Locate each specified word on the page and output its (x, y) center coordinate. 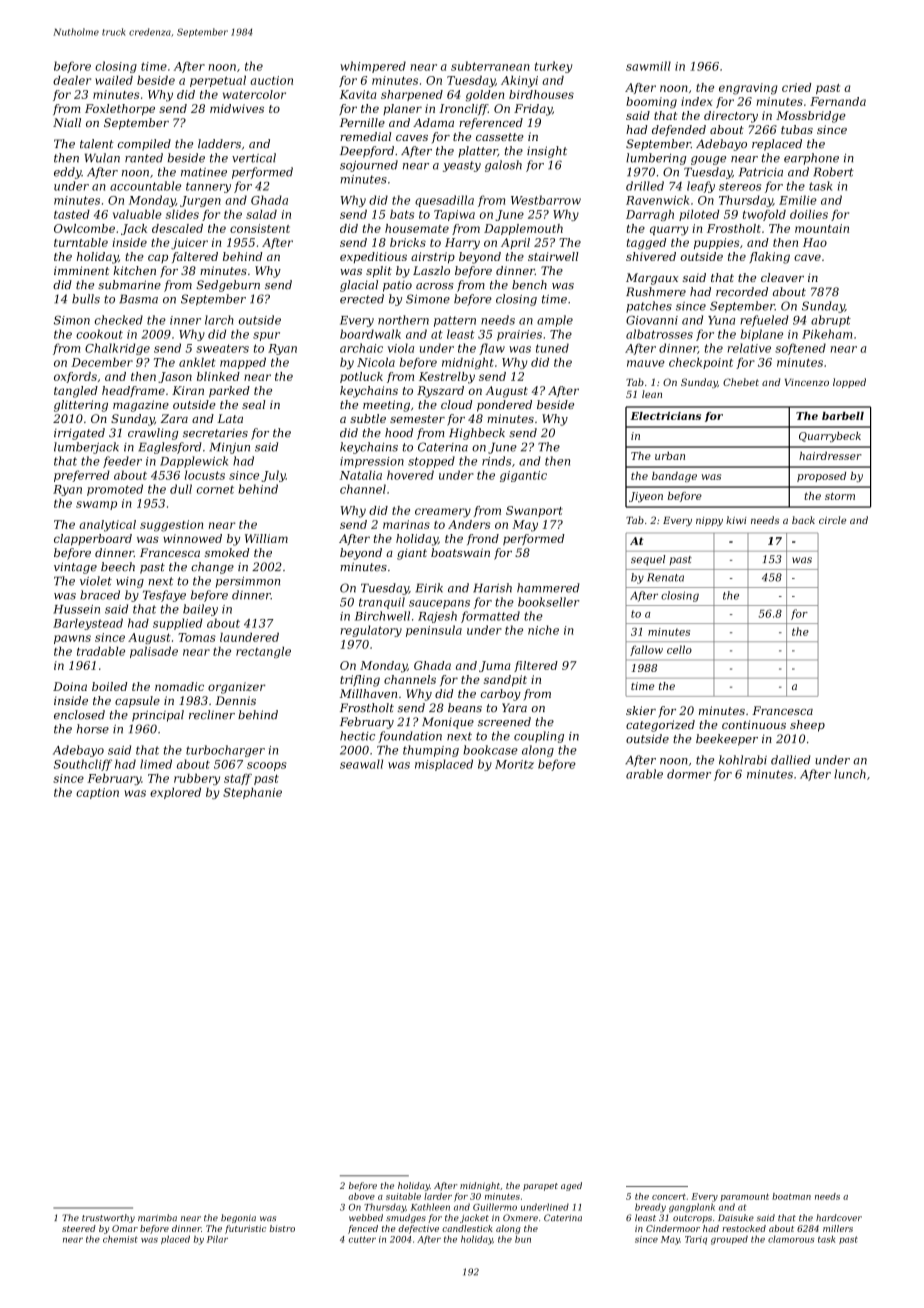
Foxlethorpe (120, 110)
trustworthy (108, 1218)
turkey (553, 67)
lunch (850, 774)
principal (158, 716)
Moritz (514, 764)
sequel (648, 560)
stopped (431, 462)
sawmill (648, 66)
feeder (122, 462)
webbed (366, 1217)
